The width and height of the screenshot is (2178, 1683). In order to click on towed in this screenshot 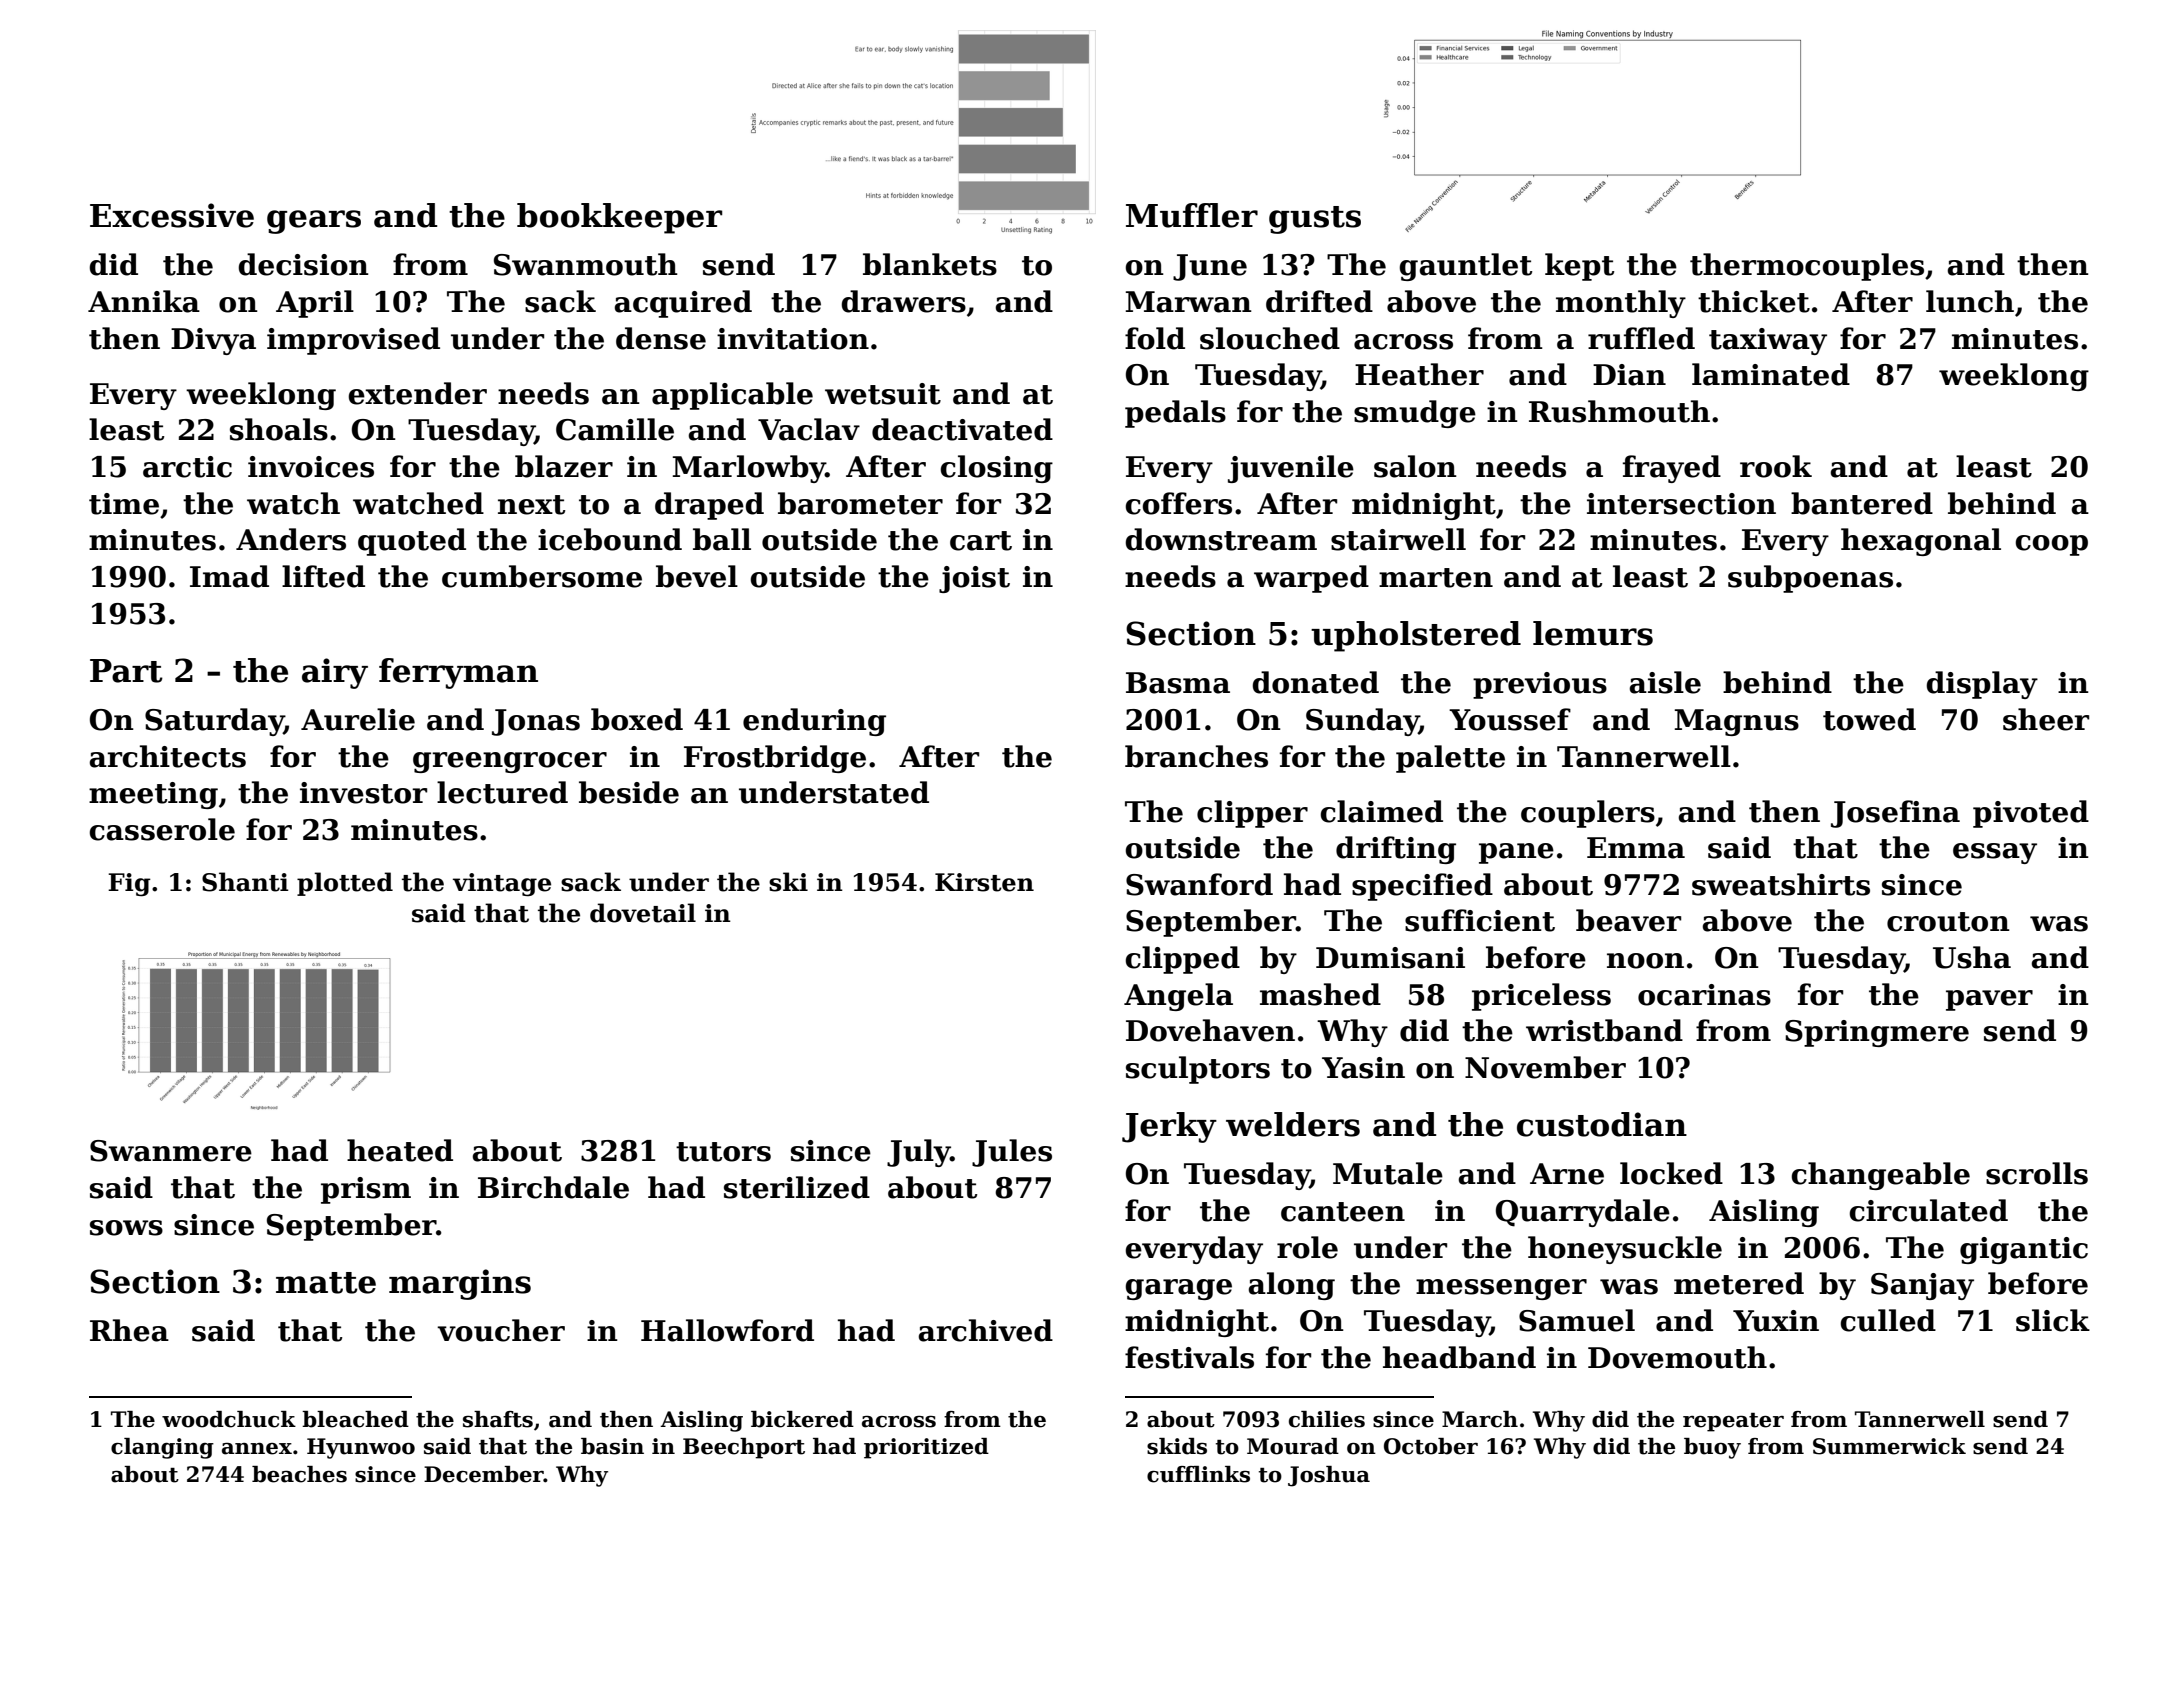, I will do `click(1869, 719)`.
